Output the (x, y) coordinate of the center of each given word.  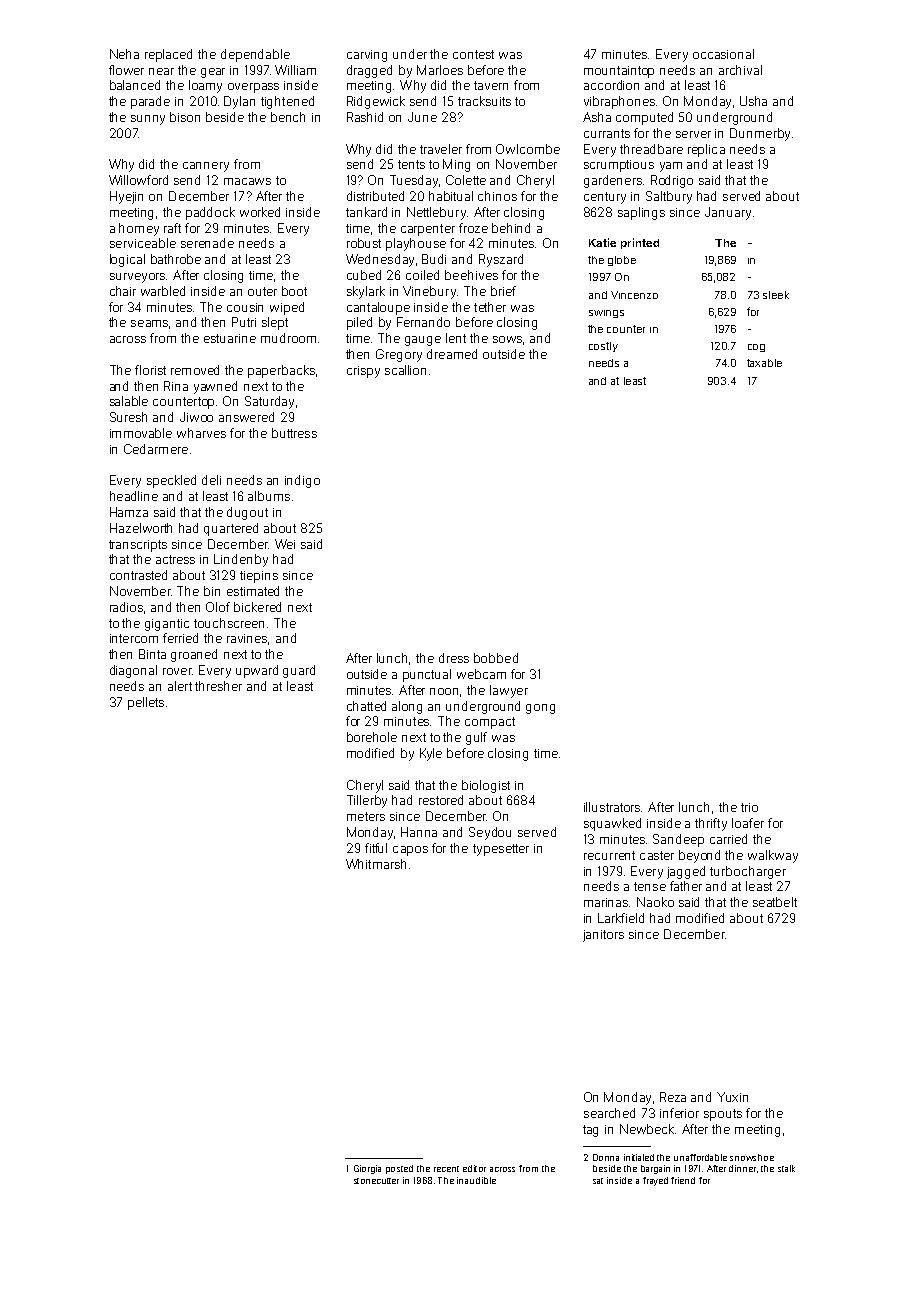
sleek (776, 295)
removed (195, 370)
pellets (146, 703)
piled (359, 323)
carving (367, 56)
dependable (255, 55)
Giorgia (367, 1169)
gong (540, 709)
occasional (723, 54)
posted (399, 1169)
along (407, 707)
